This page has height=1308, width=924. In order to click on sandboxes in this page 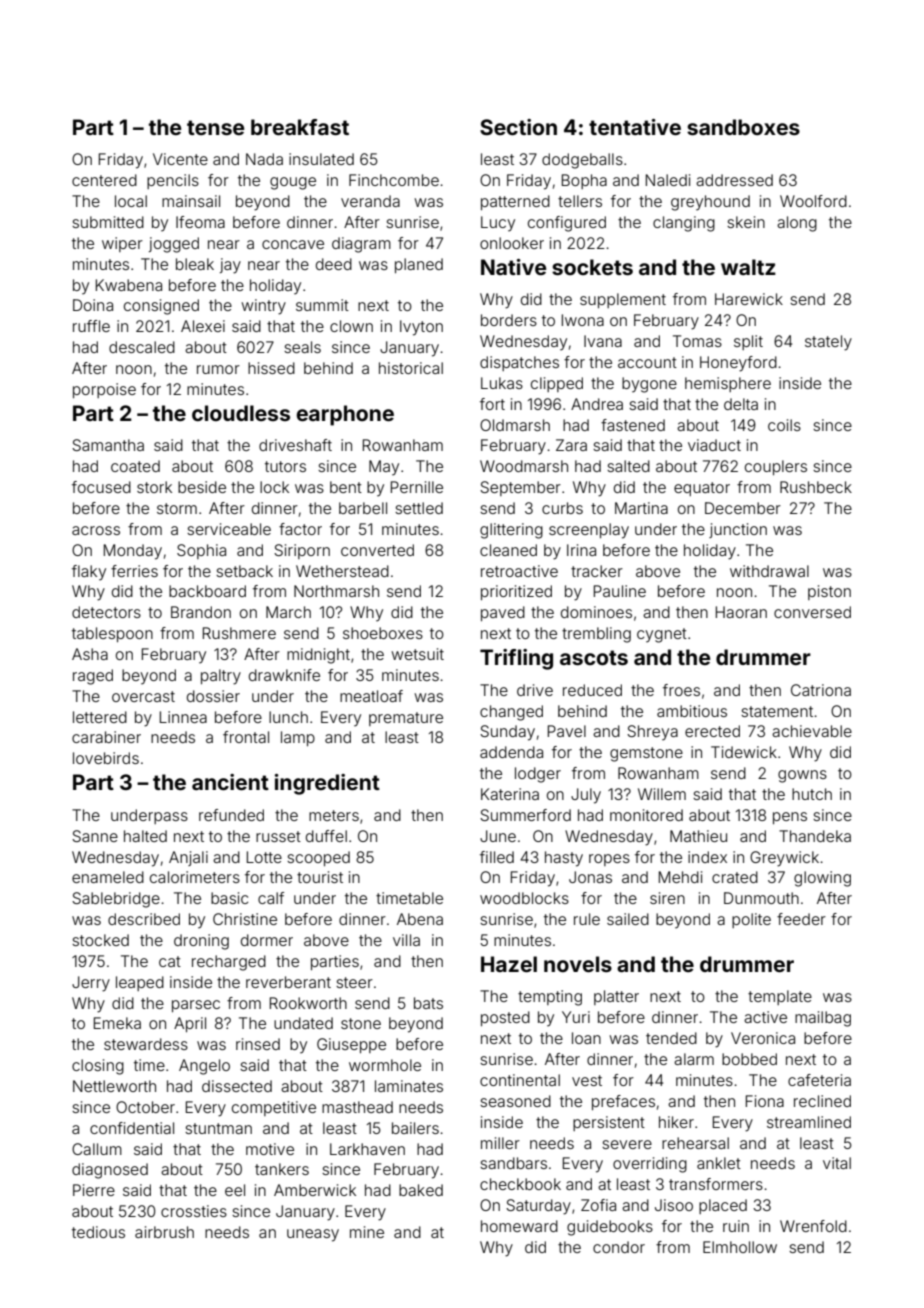, I will do `click(743, 127)`.
